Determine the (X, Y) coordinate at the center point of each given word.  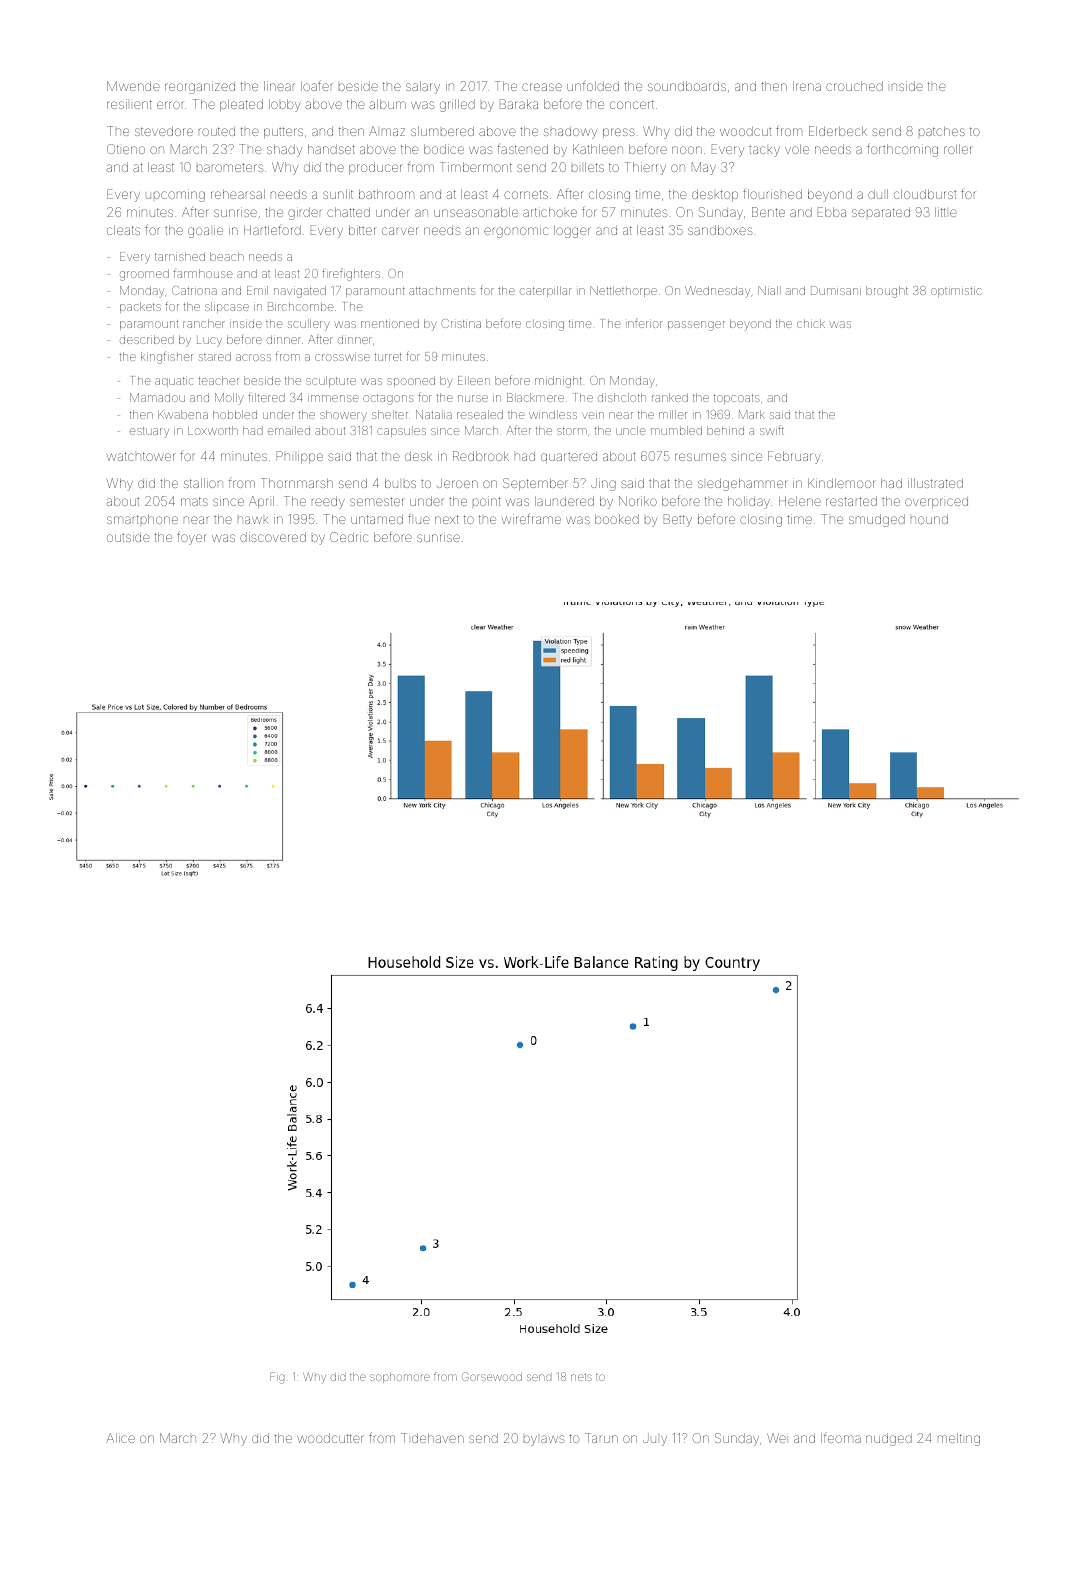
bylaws (544, 1440)
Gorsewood (492, 1376)
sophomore (400, 1378)
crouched (854, 86)
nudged (889, 1439)
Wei (776, 1438)
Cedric (349, 537)
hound (929, 519)
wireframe (531, 519)
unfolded (593, 85)
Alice (120, 1438)
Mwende (133, 86)
